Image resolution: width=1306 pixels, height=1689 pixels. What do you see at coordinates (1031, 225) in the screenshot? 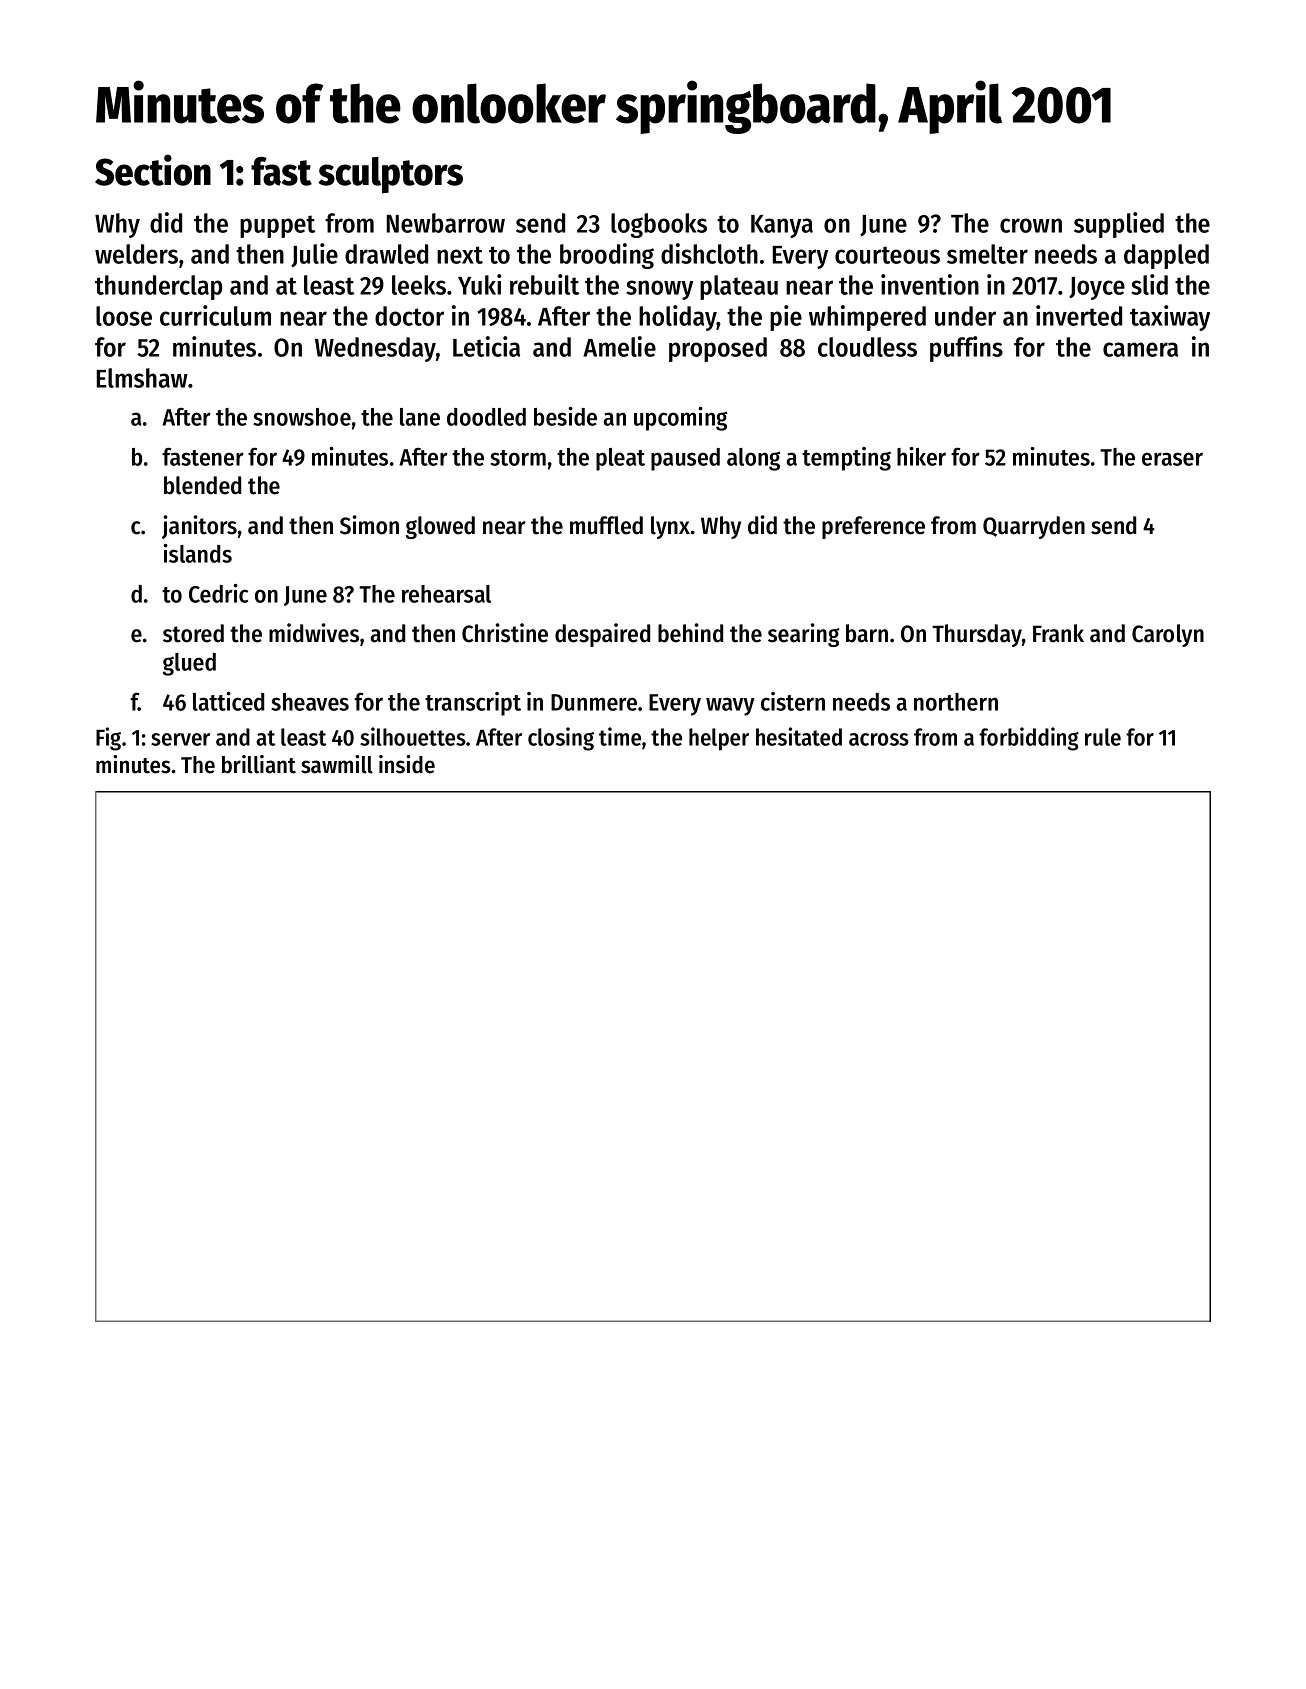
I see `crown` at bounding box center [1031, 225].
